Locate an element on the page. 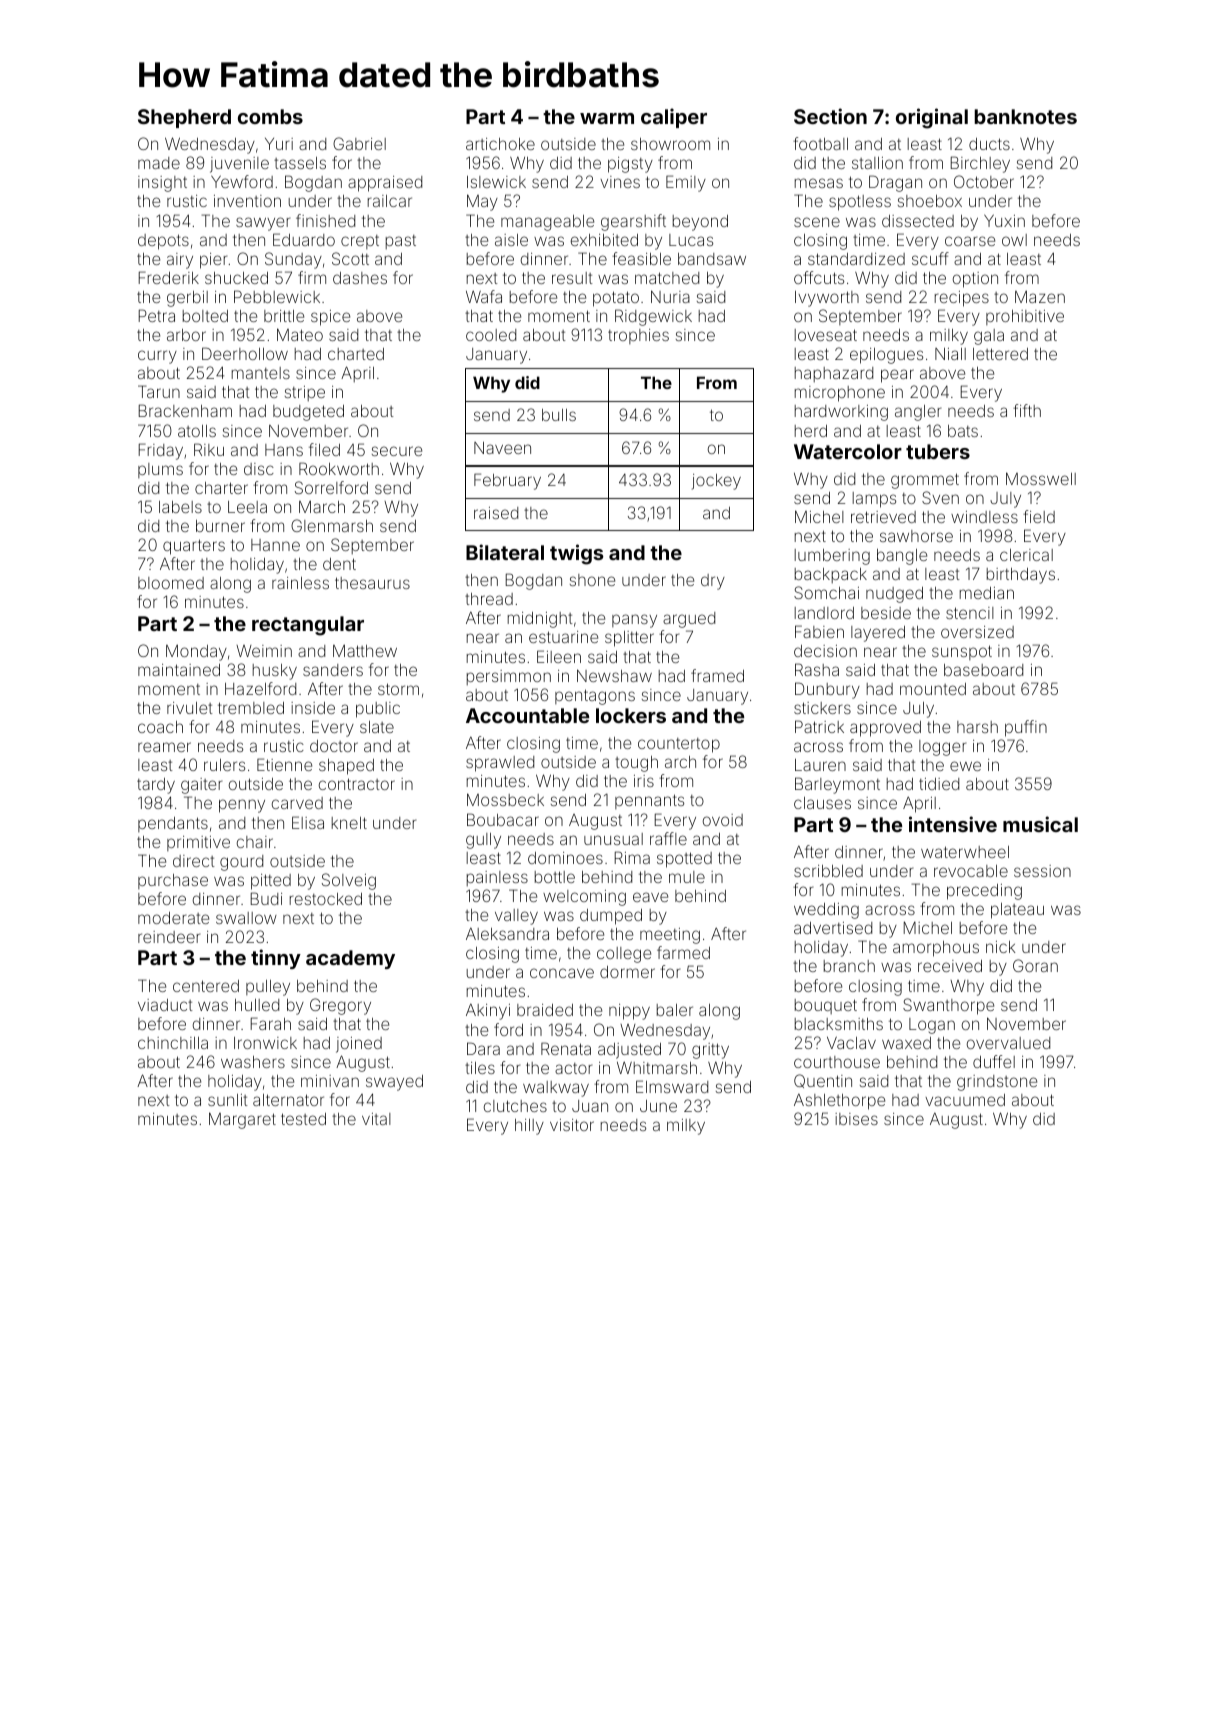 The image size is (1219, 1724). spotless is located at coordinates (860, 203).
